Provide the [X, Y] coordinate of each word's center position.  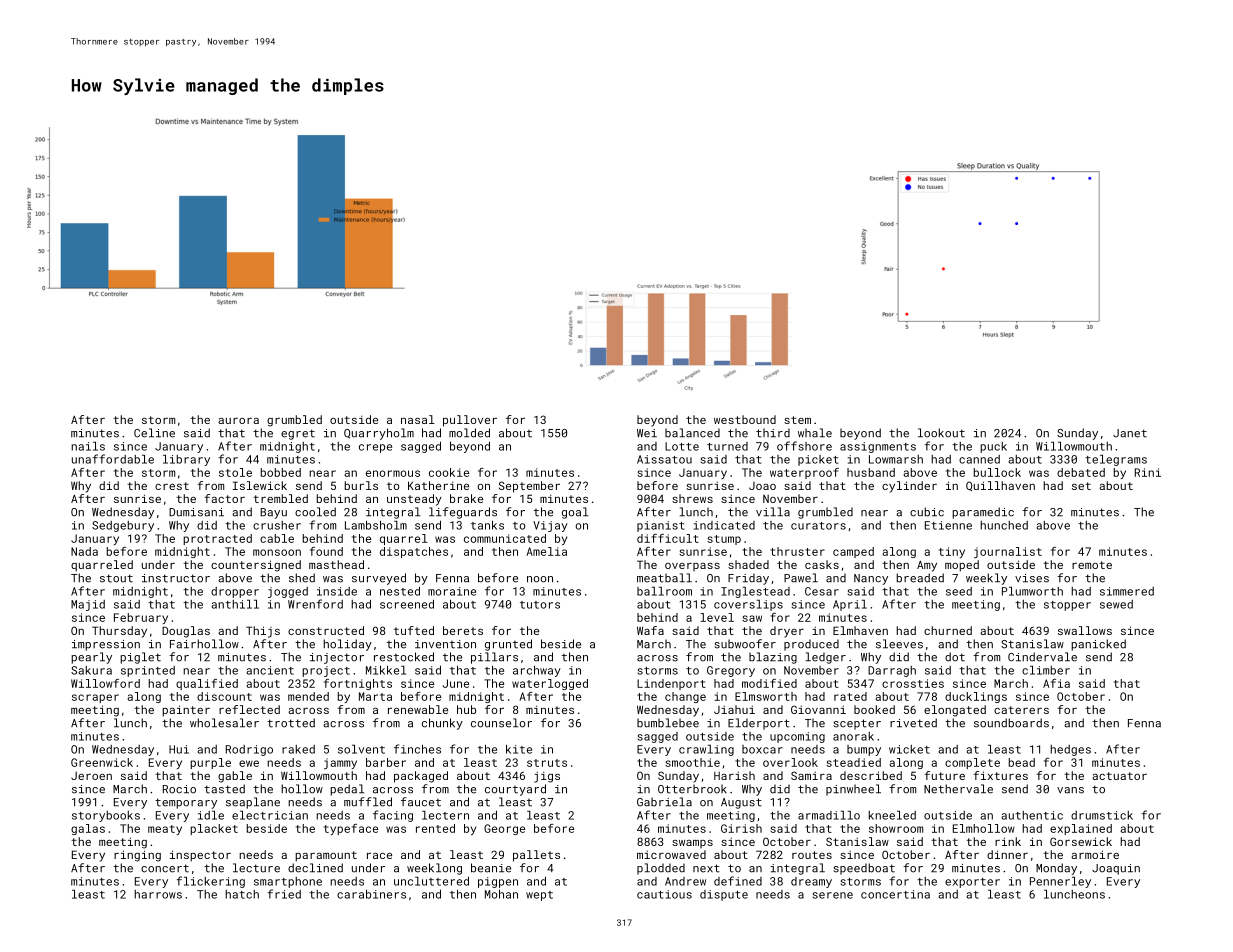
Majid [88, 605]
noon [540, 579]
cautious [664, 894]
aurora [238, 421]
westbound [745, 419]
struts [547, 763]
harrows [158, 894]
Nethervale [958, 789]
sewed [1116, 604]
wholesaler [224, 723]
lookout [941, 433]
